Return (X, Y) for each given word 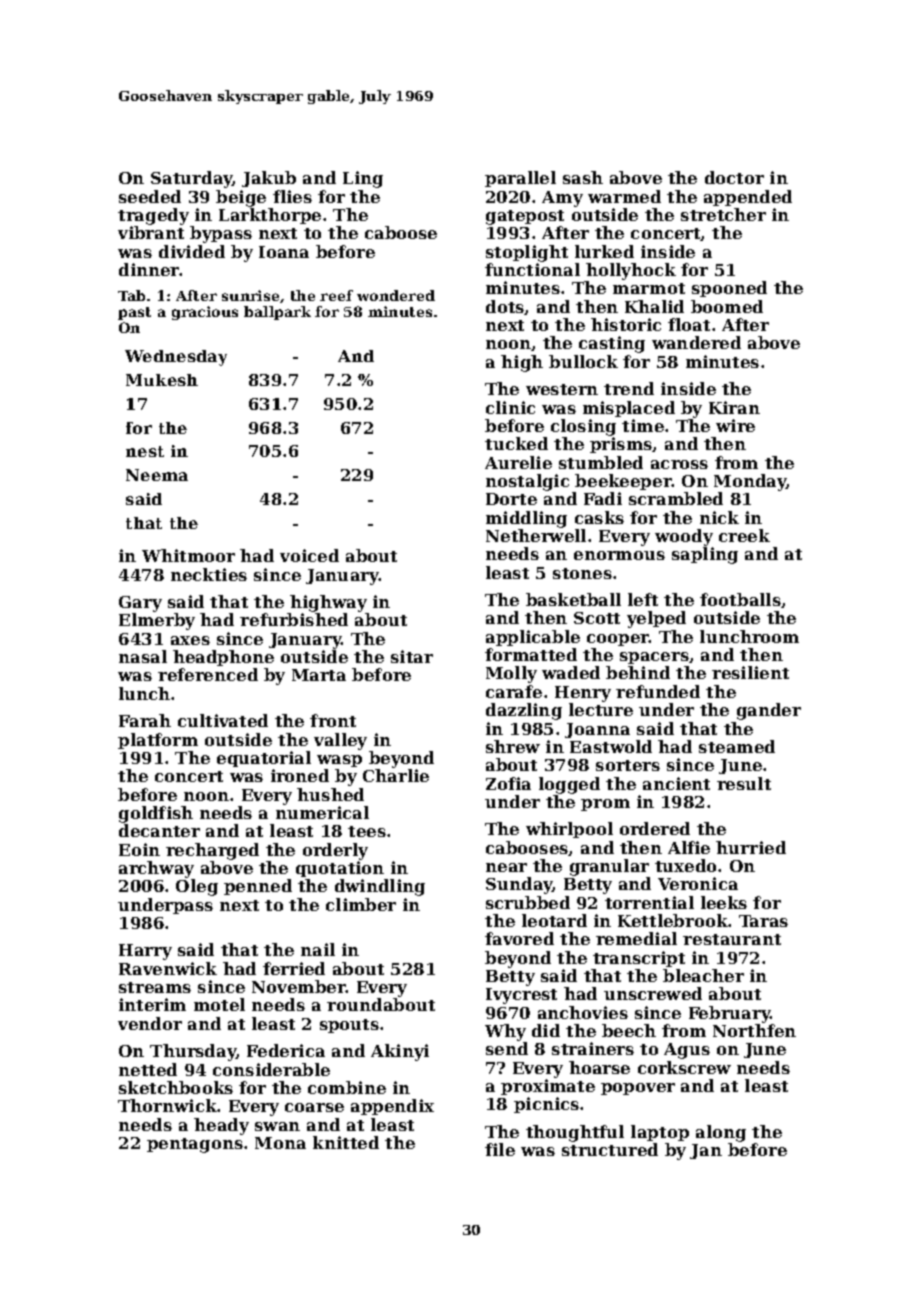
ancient (676, 783)
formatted (531, 654)
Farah (145, 720)
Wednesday (176, 358)
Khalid (654, 306)
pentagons (195, 1145)
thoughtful (575, 1133)
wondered (396, 295)
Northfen (754, 1030)
